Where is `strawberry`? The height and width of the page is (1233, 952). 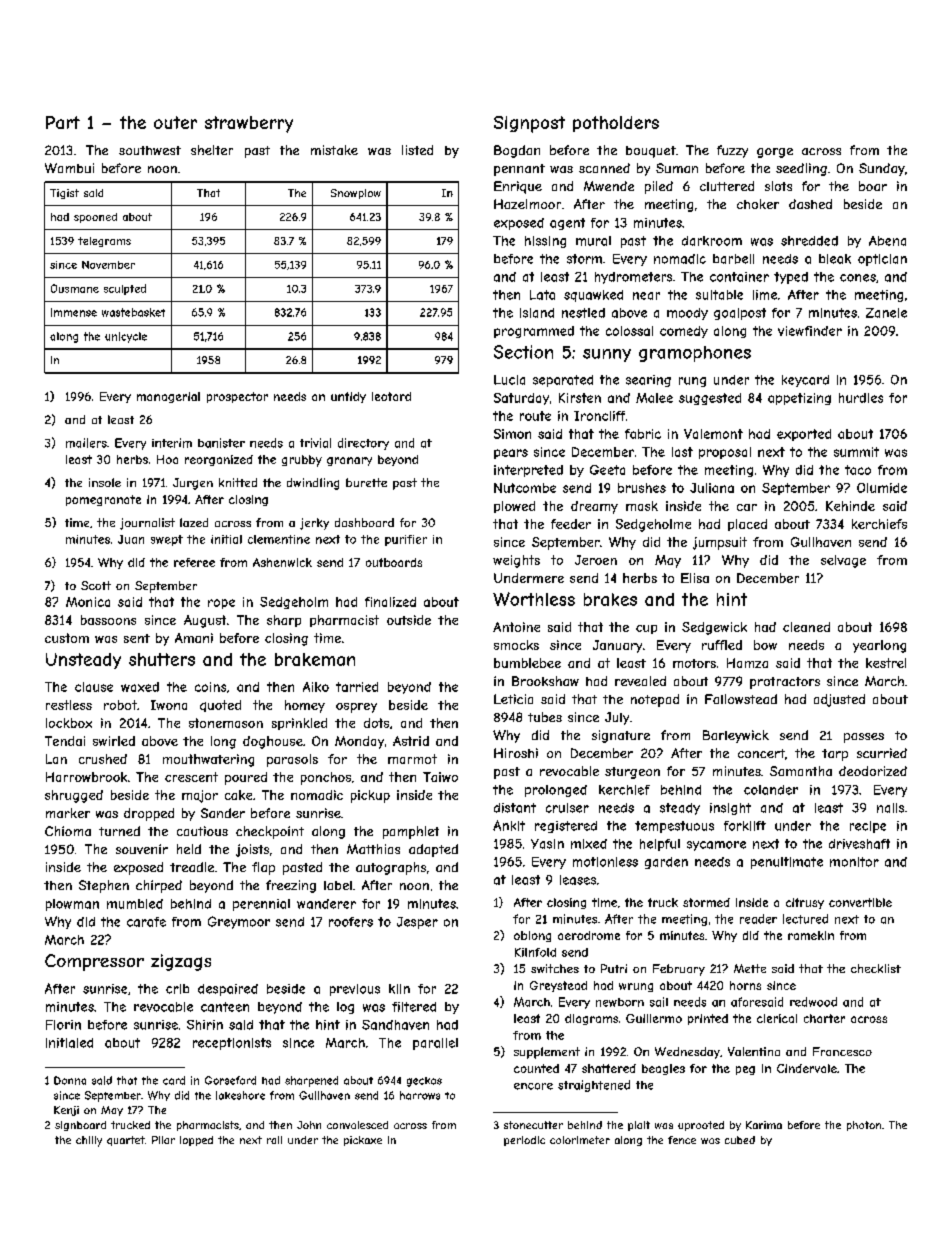 strawberry is located at coordinates (249, 124).
